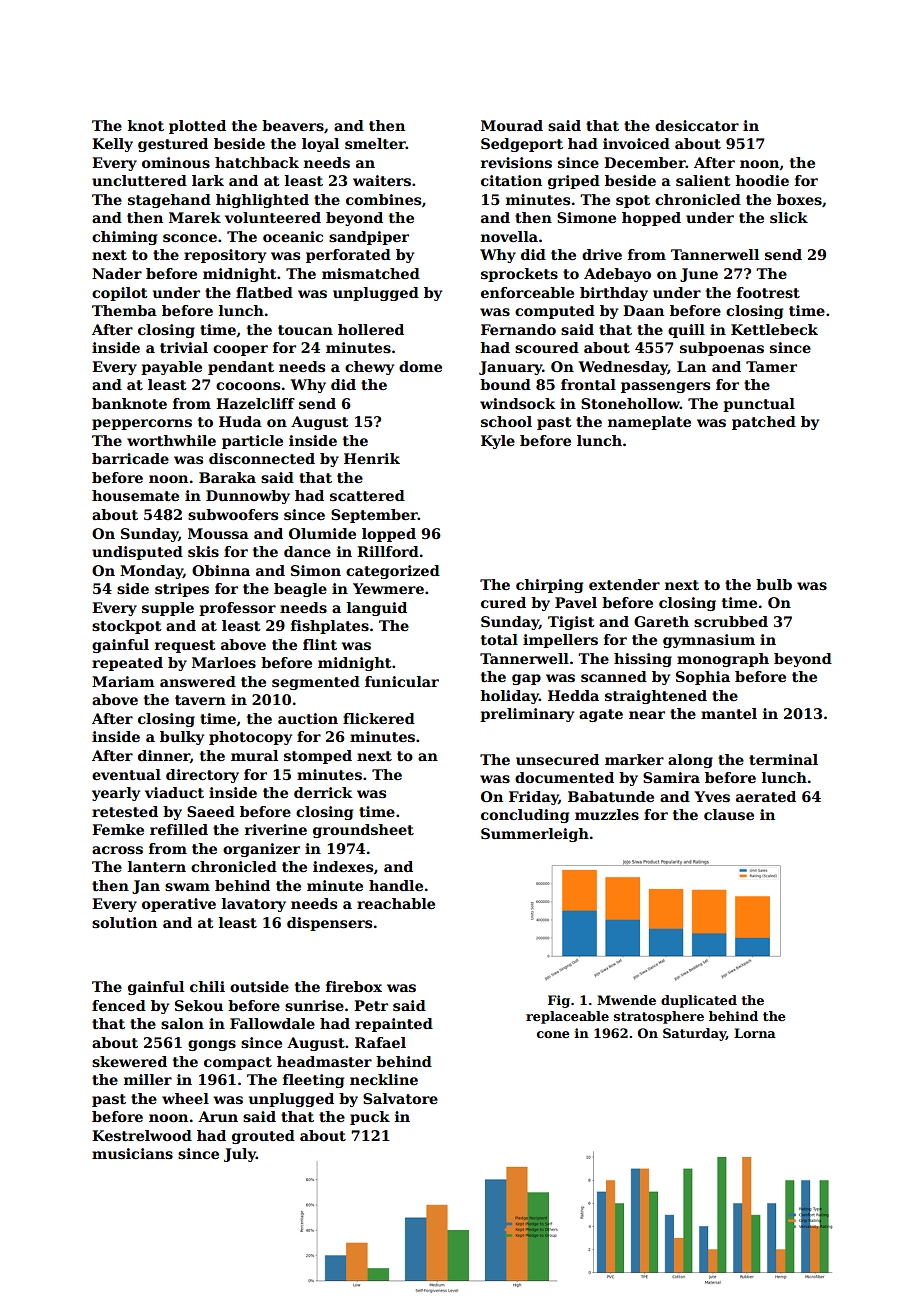 This image has width=924, height=1314. Describe the element at coordinates (512, 125) in the image. I see `Mourad` at that location.
